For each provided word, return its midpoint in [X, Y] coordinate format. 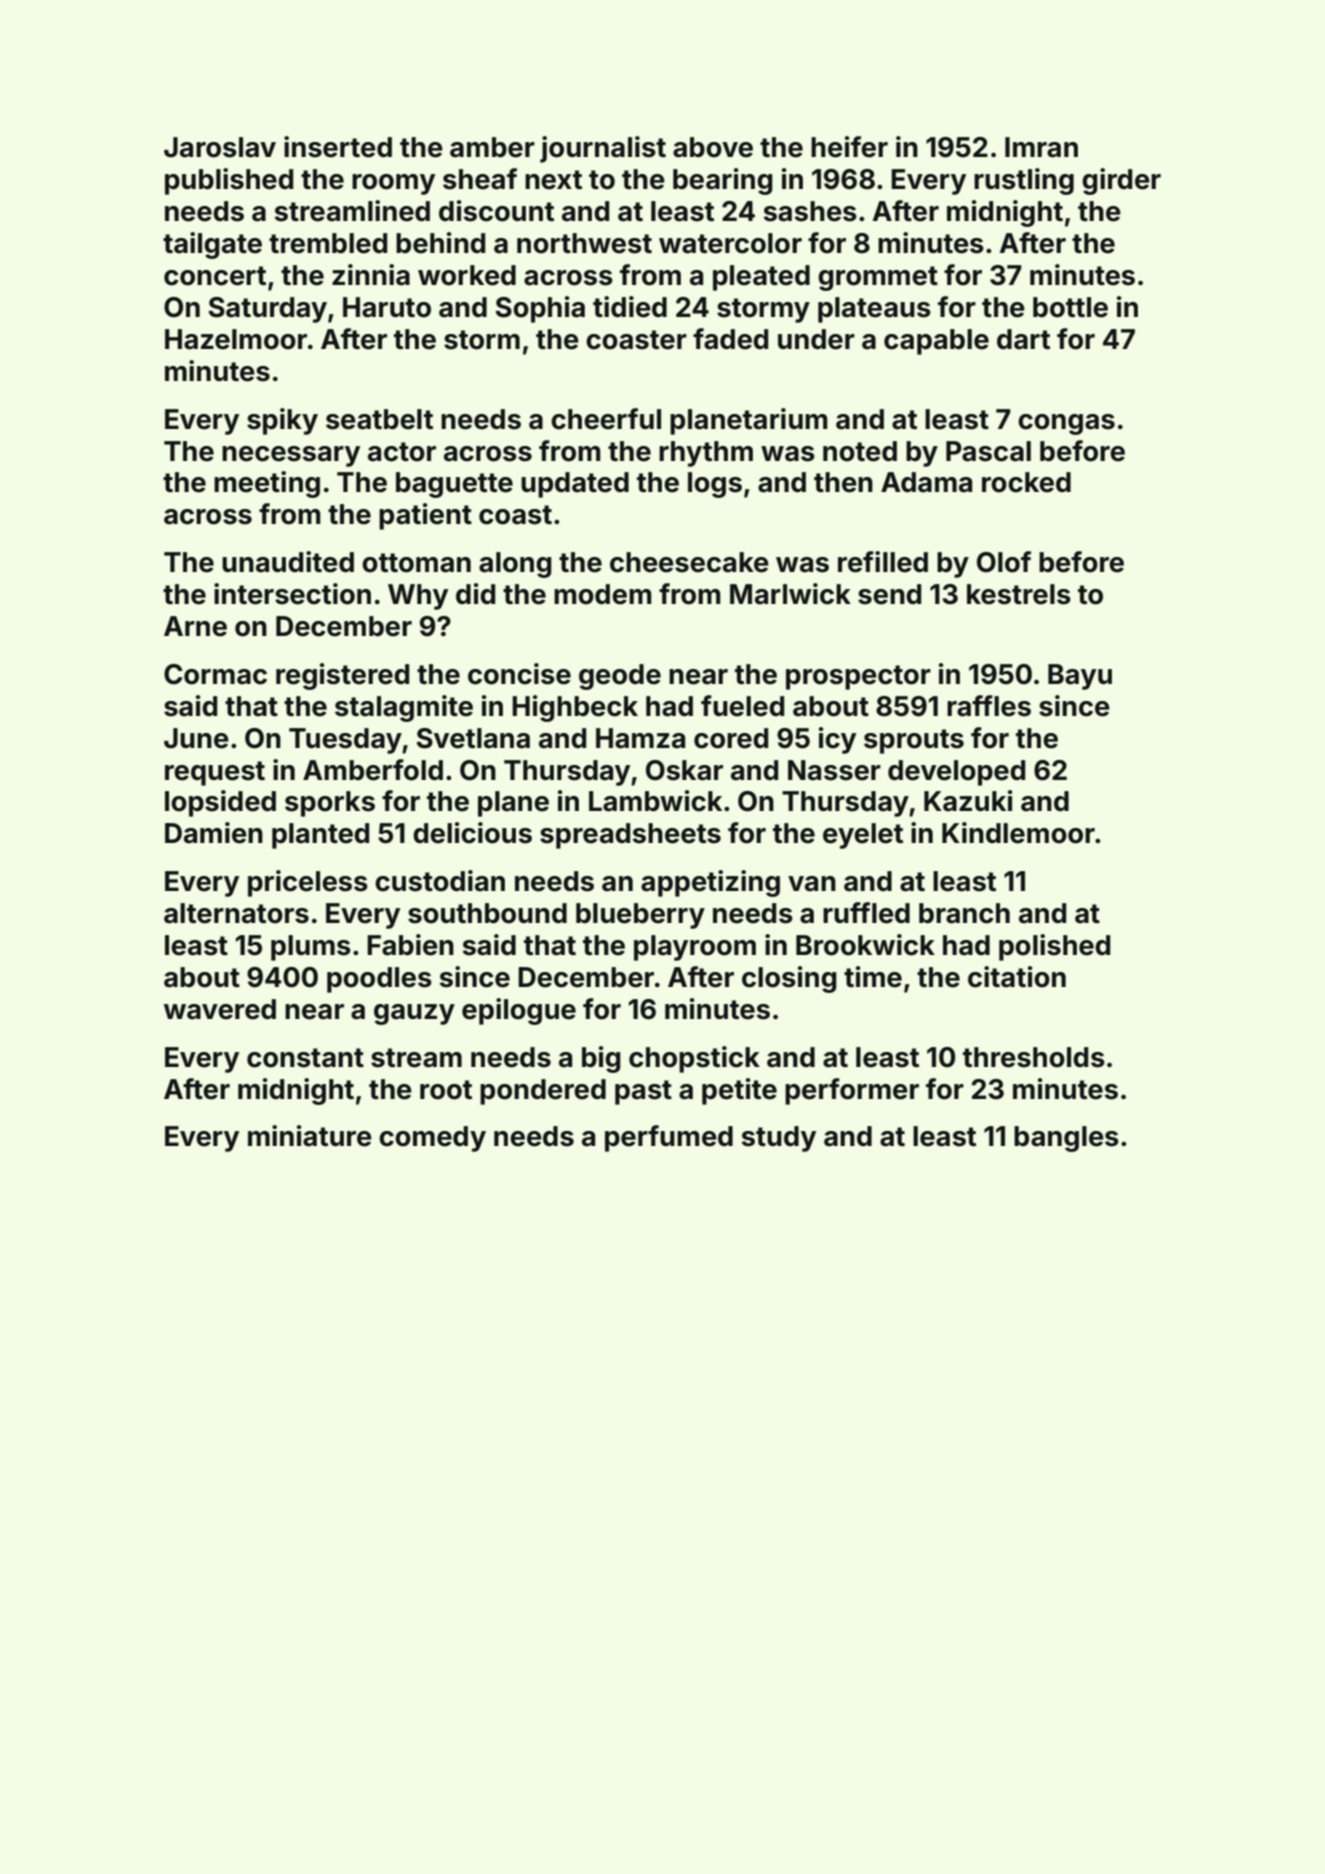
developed [956, 773]
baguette [454, 485]
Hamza [640, 738]
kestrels [1019, 594]
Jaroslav [220, 147]
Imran [1041, 147]
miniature [310, 1136]
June [196, 738]
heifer [849, 147]
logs [715, 485]
